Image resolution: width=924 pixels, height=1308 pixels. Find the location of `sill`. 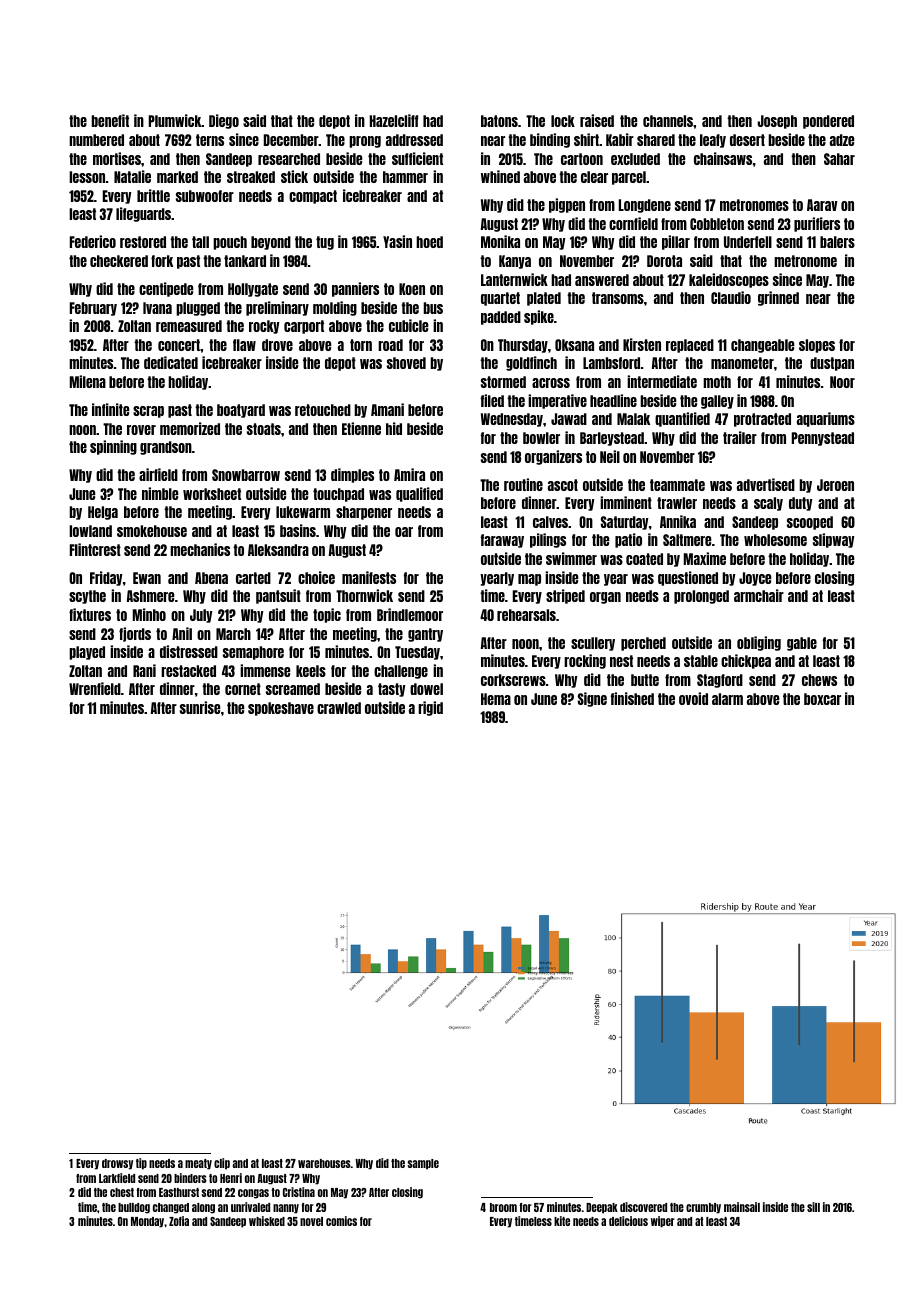

sill is located at coordinates (813, 1207).
